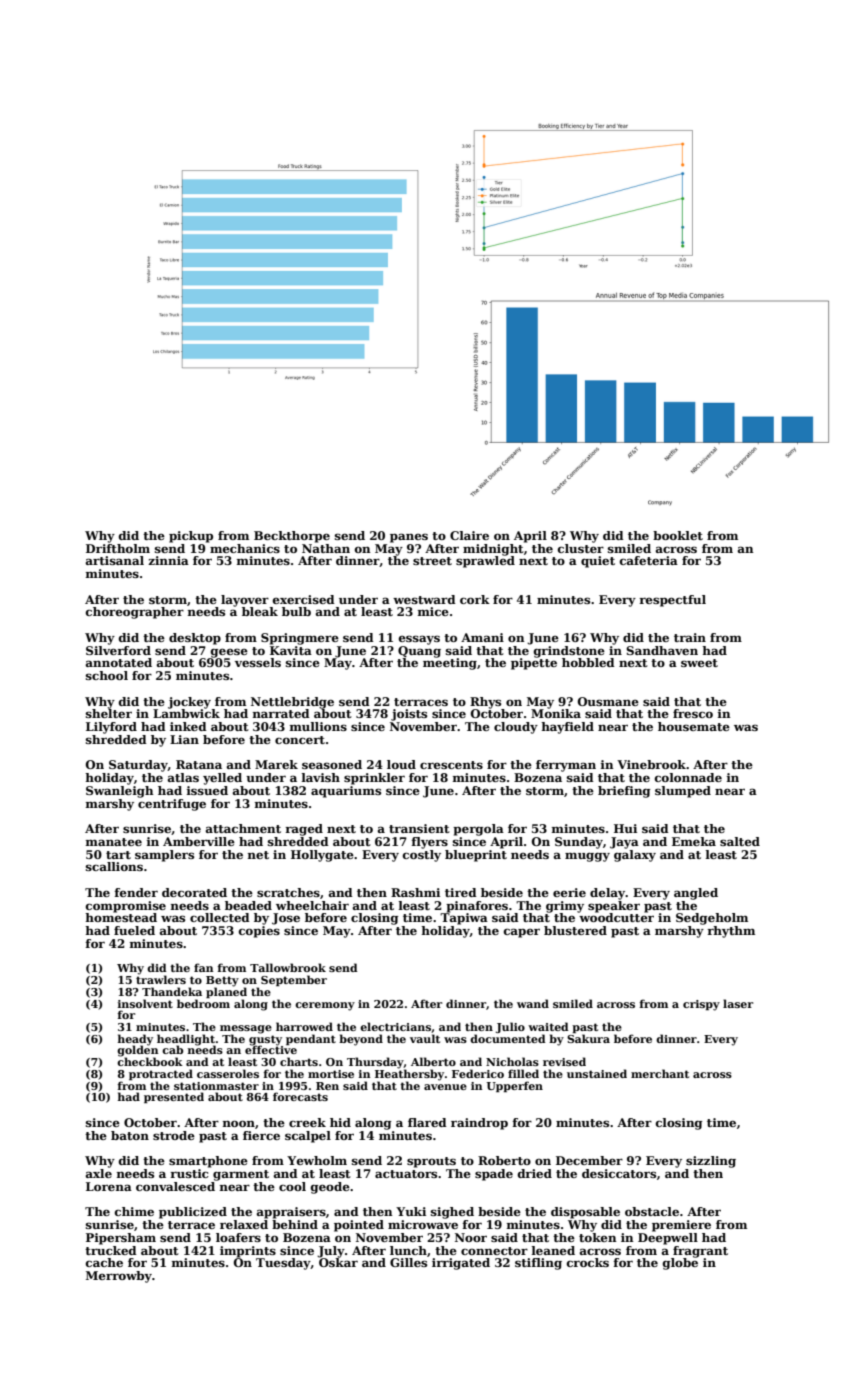 The width and height of the screenshot is (849, 1400). I want to click on imprints, so click(248, 1252).
